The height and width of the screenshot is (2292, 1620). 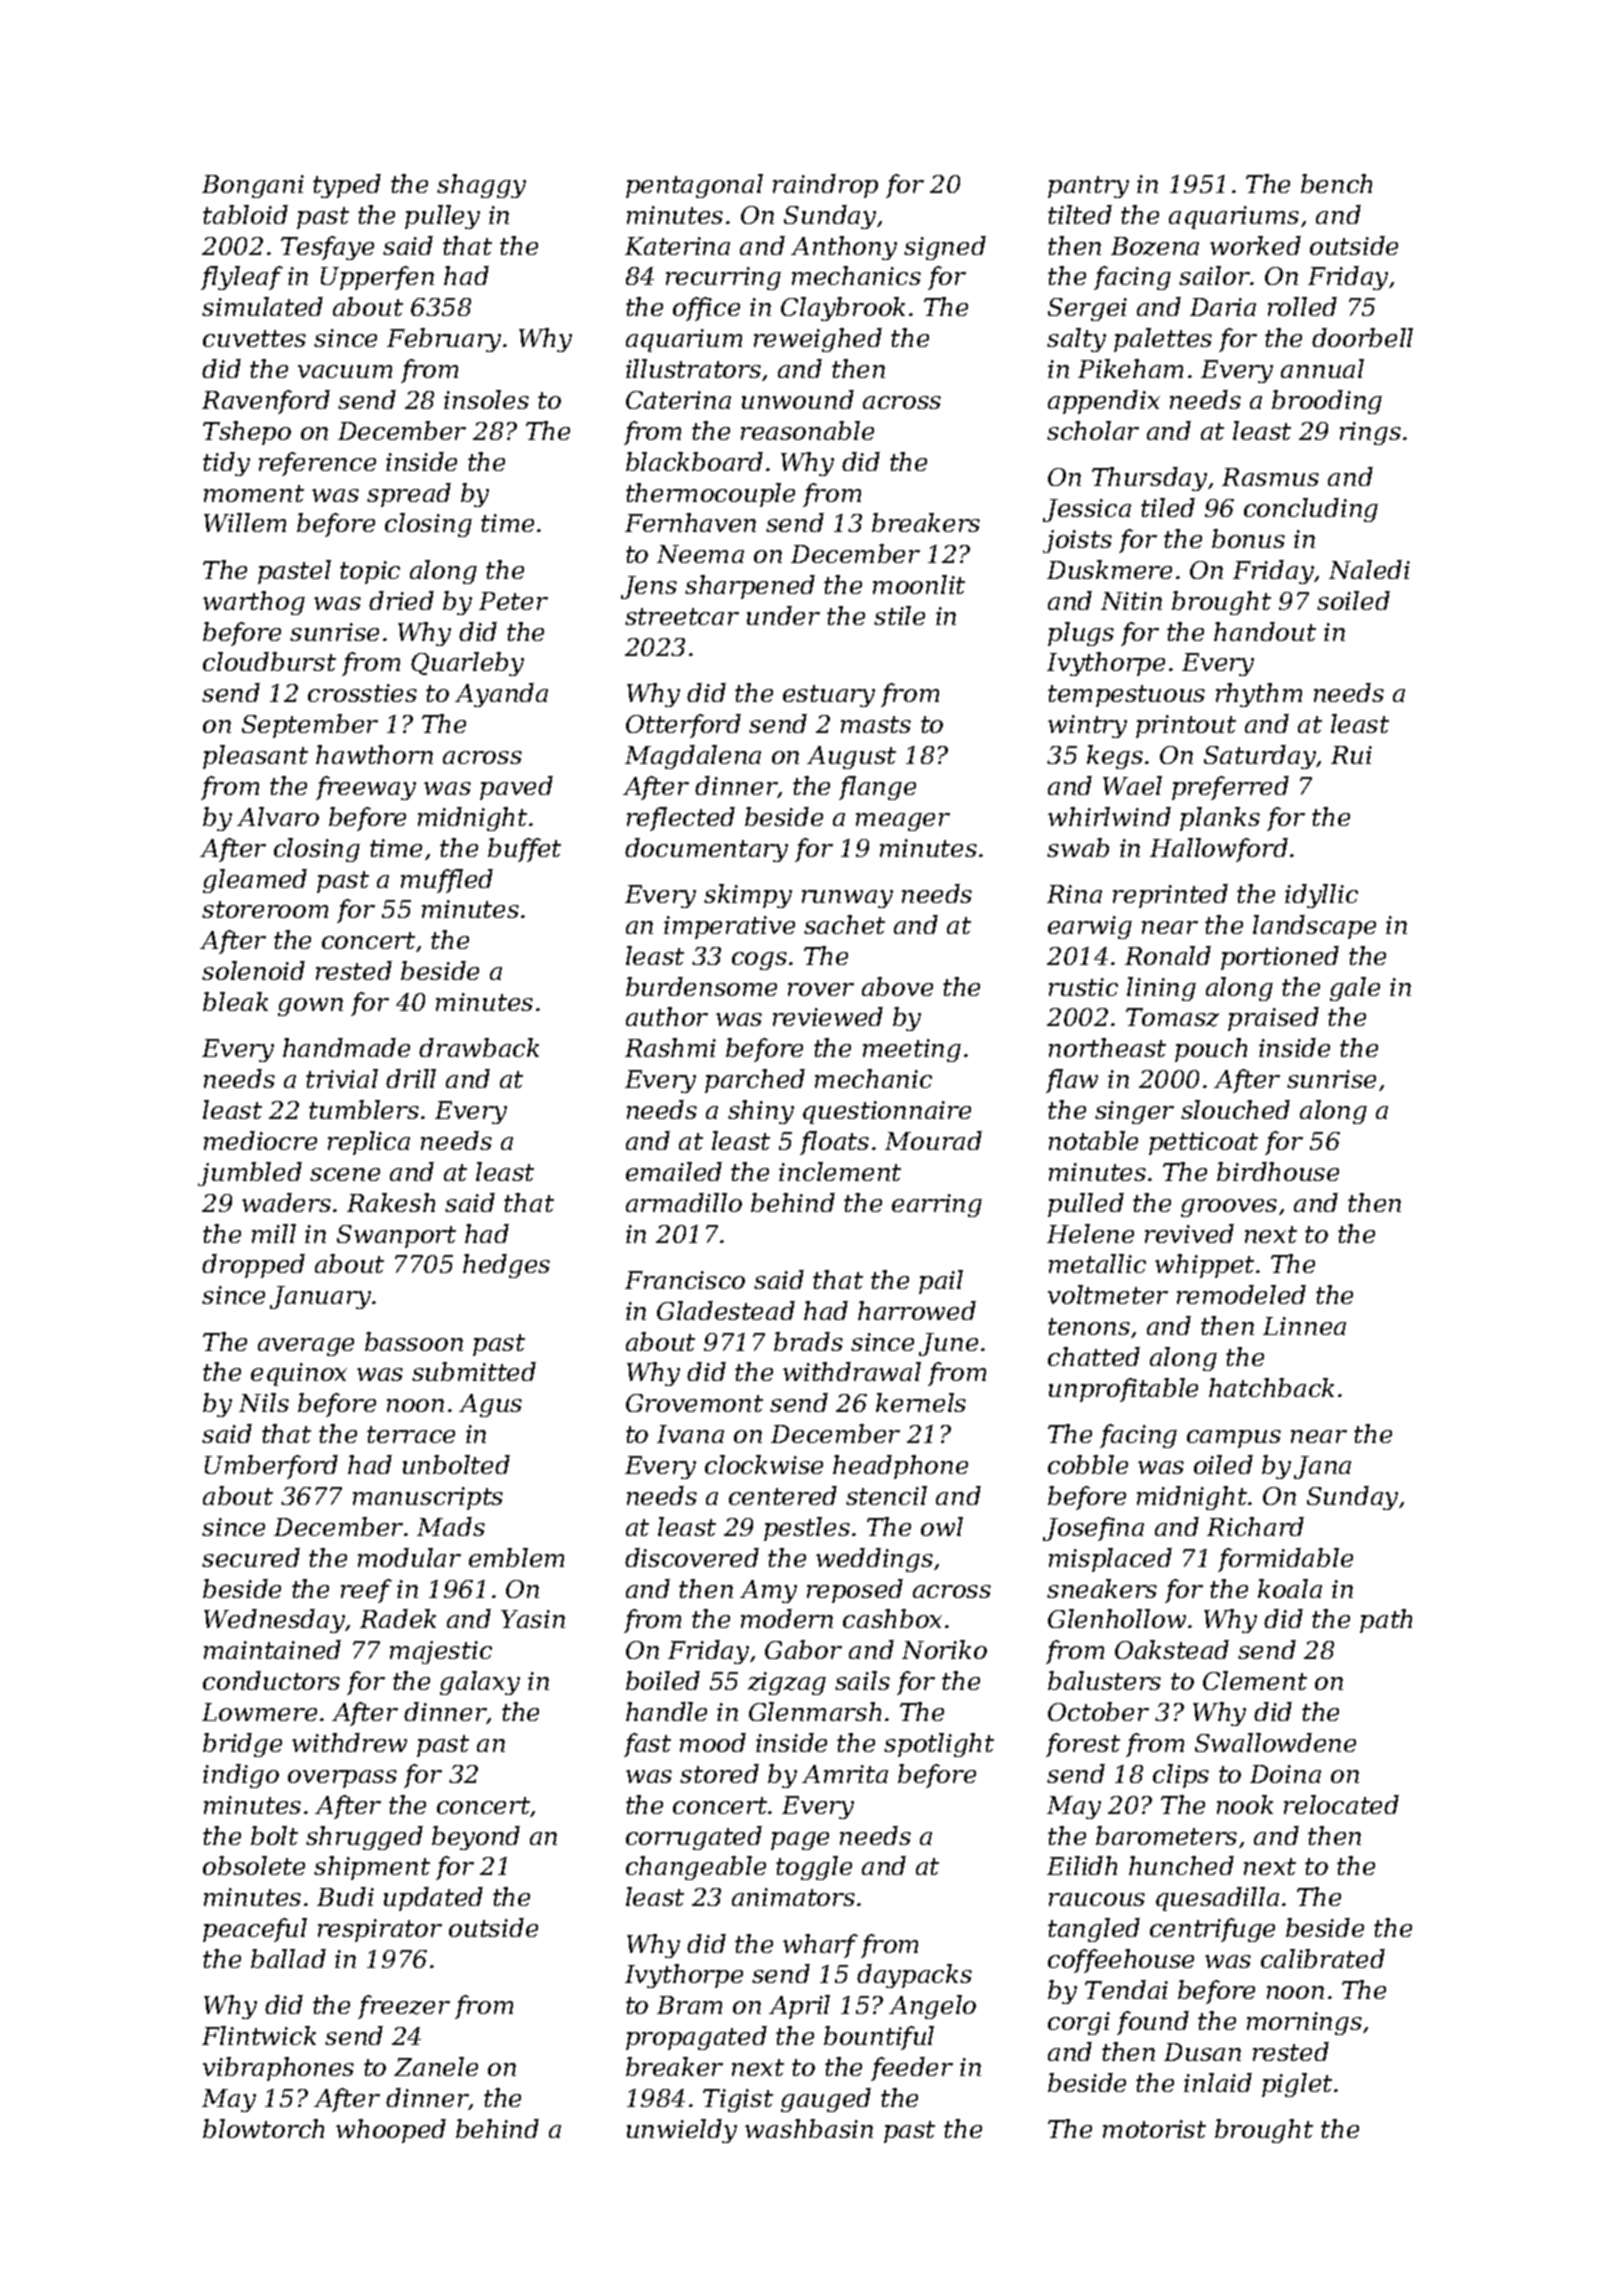 I want to click on Otterford, so click(x=683, y=726).
